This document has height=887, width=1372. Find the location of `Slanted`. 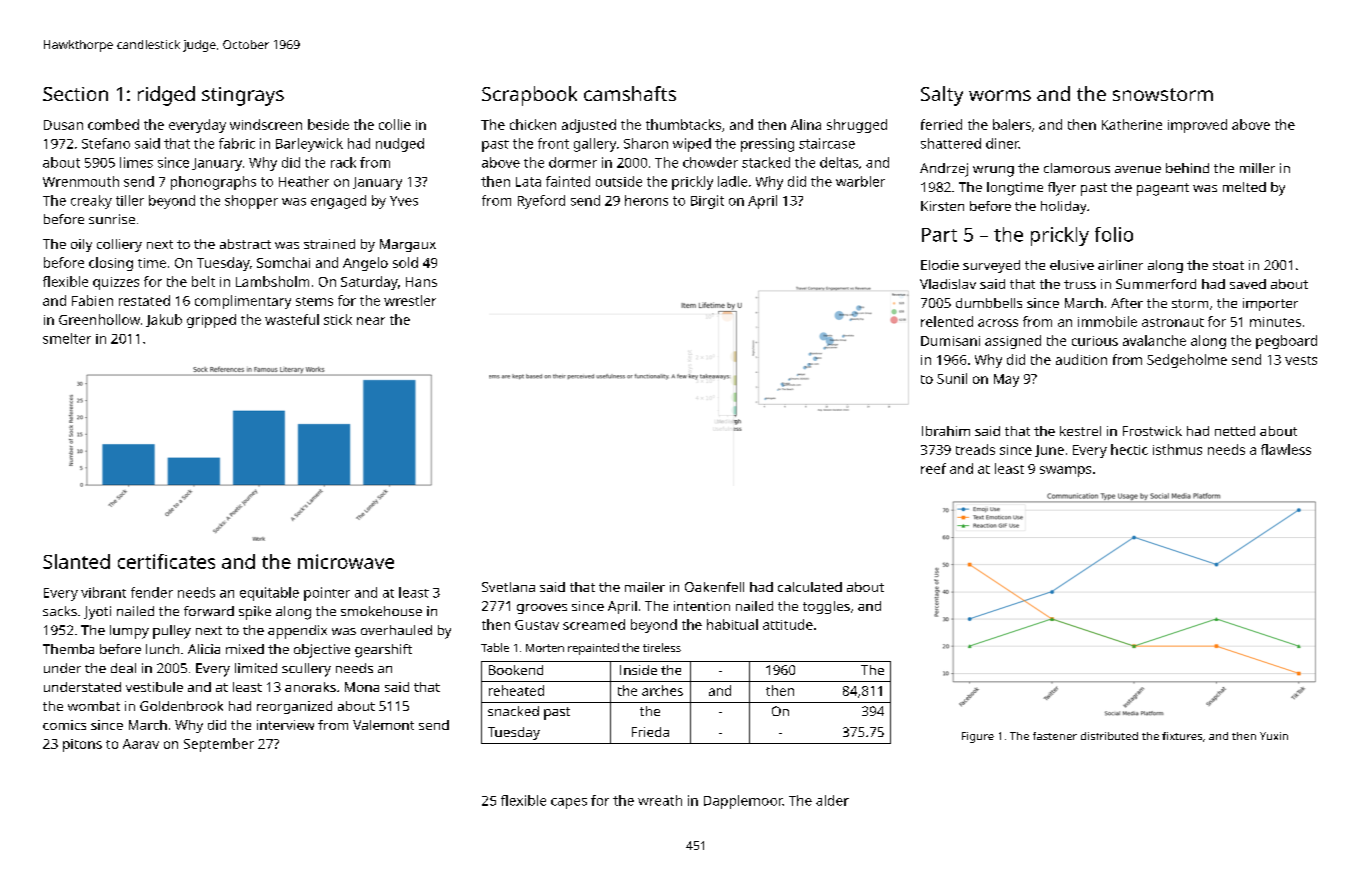

Slanted is located at coordinates (76, 561).
